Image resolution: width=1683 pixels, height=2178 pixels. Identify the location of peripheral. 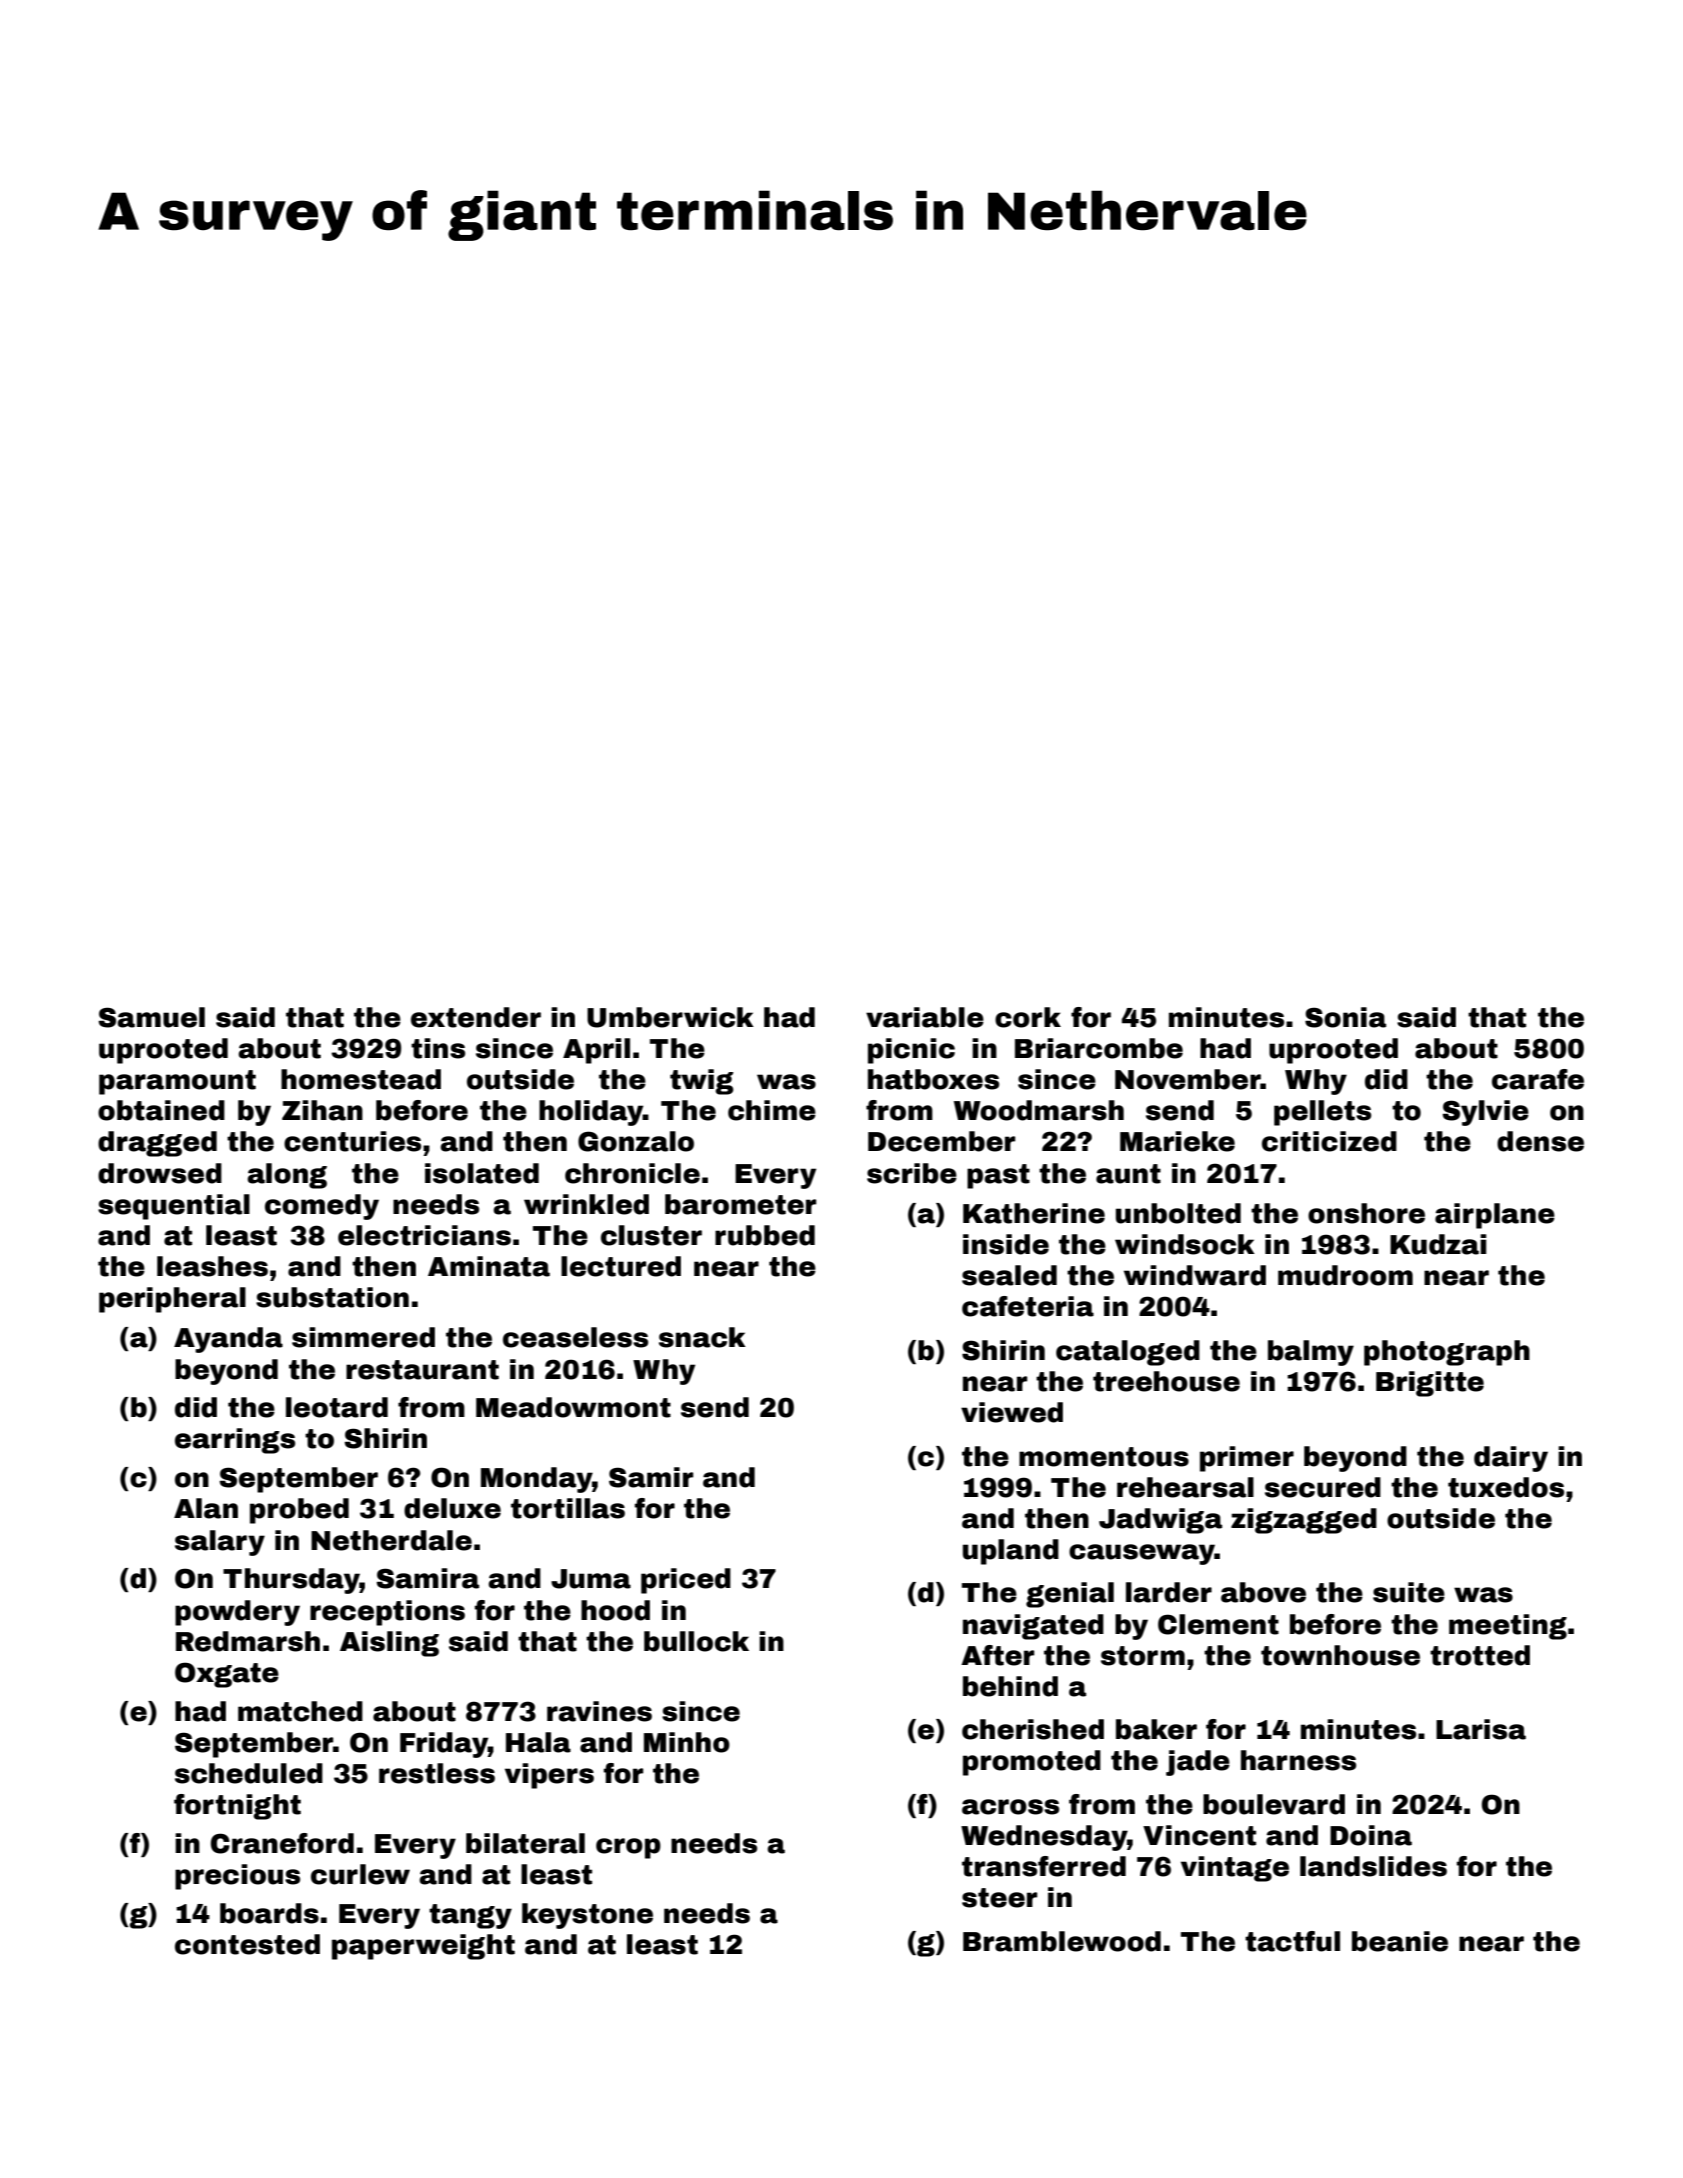
(172, 1300).
